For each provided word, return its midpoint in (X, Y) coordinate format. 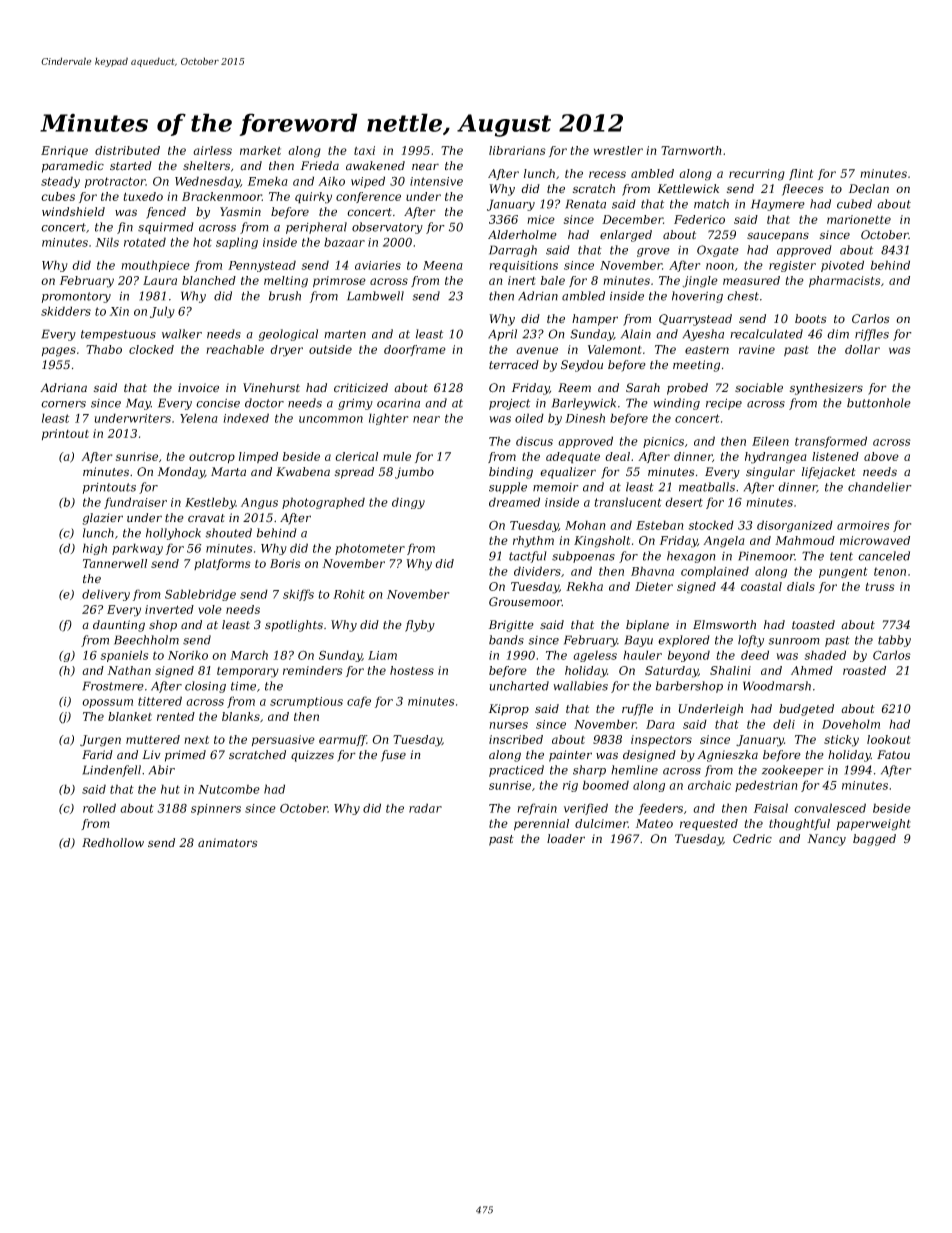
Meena (443, 265)
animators (227, 843)
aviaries (378, 265)
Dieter (654, 586)
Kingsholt (602, 542)
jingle (700, 282)
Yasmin (240, 212)
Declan (869, 189)
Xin (119, 311)
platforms (222, 564)
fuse (393, 756)
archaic (709, 785)
